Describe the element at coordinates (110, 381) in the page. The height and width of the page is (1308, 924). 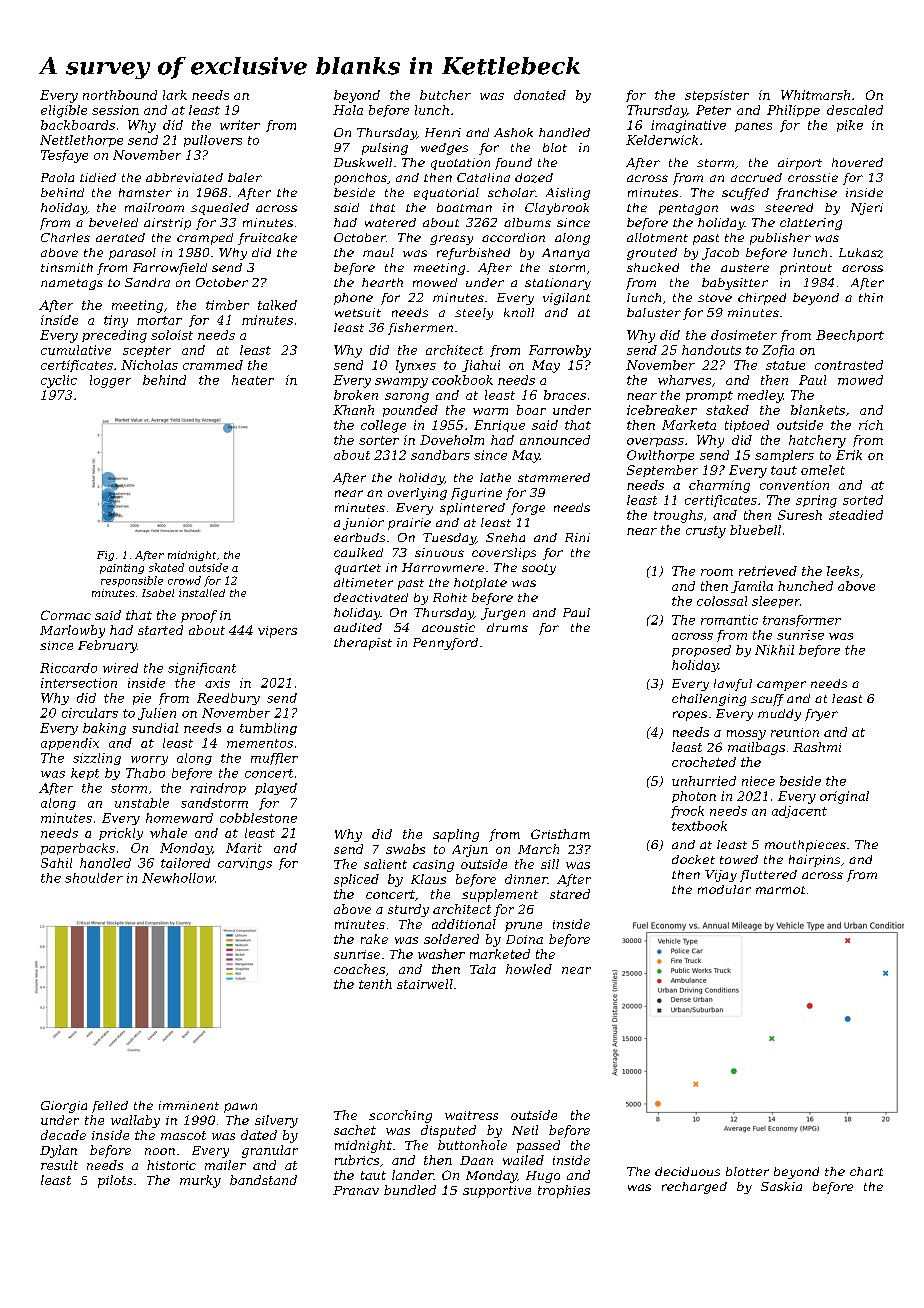
I see `logger` at that location.
